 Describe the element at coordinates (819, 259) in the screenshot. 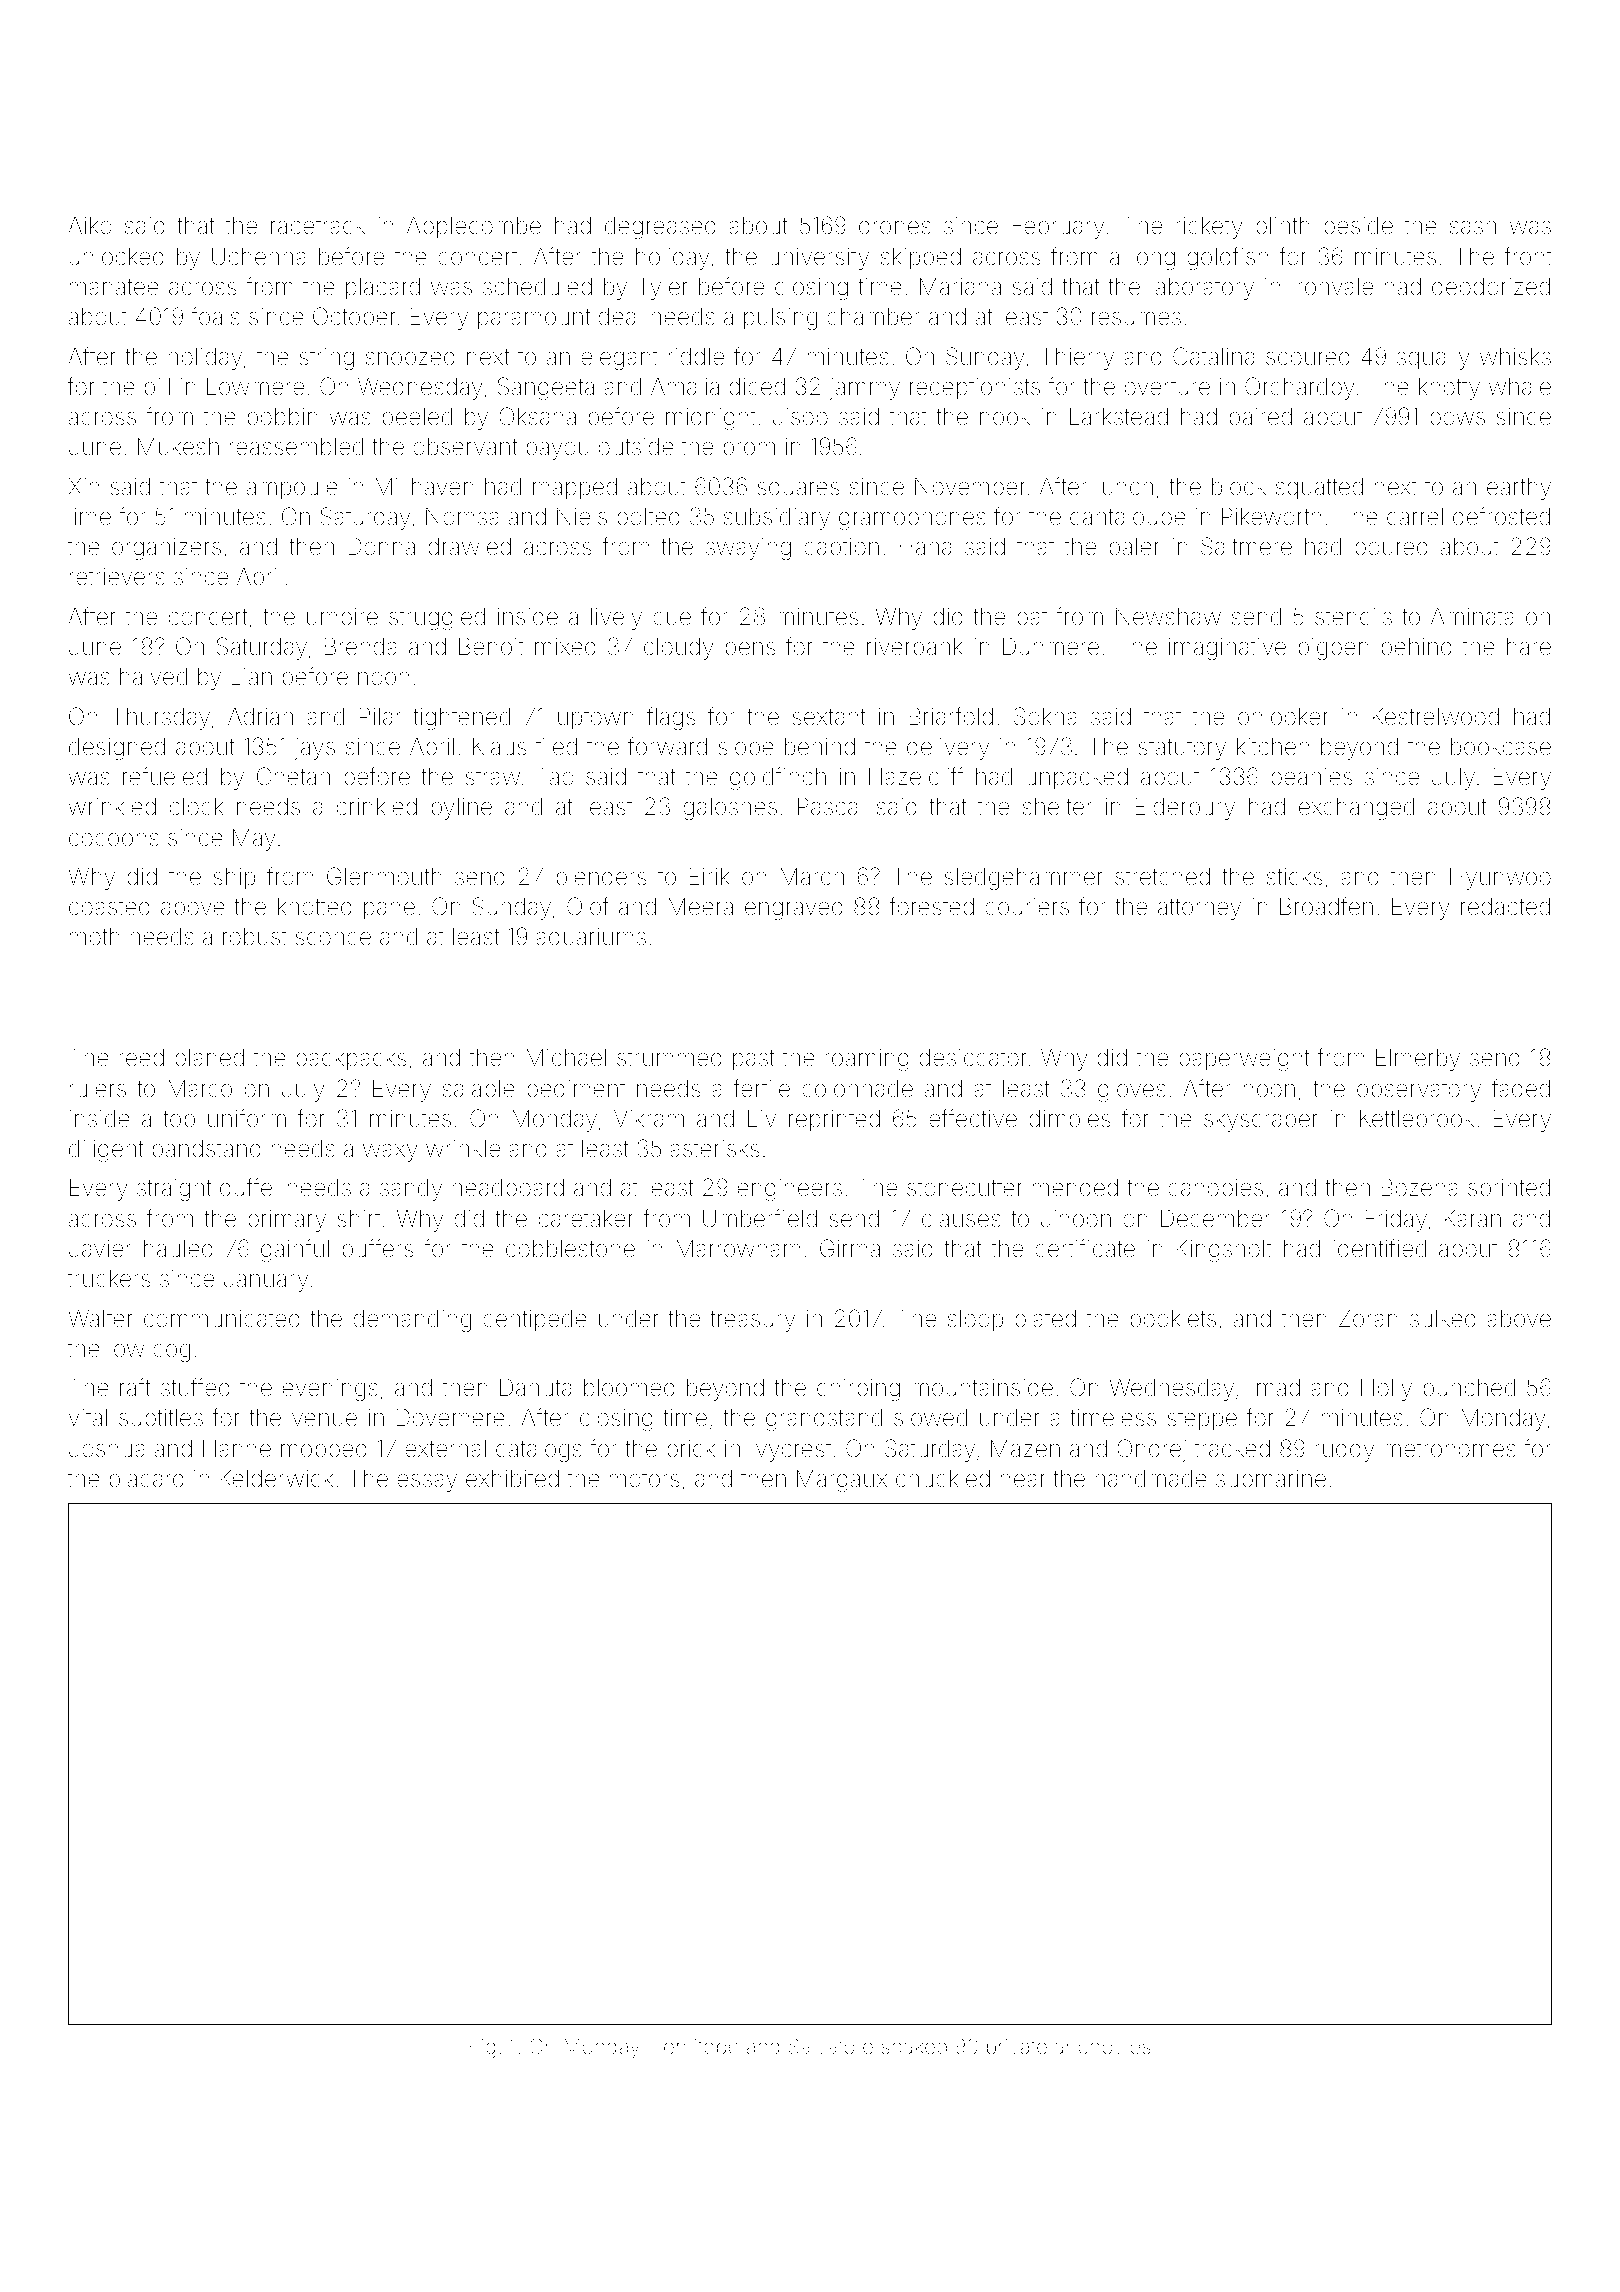

I see `university` at that location.
